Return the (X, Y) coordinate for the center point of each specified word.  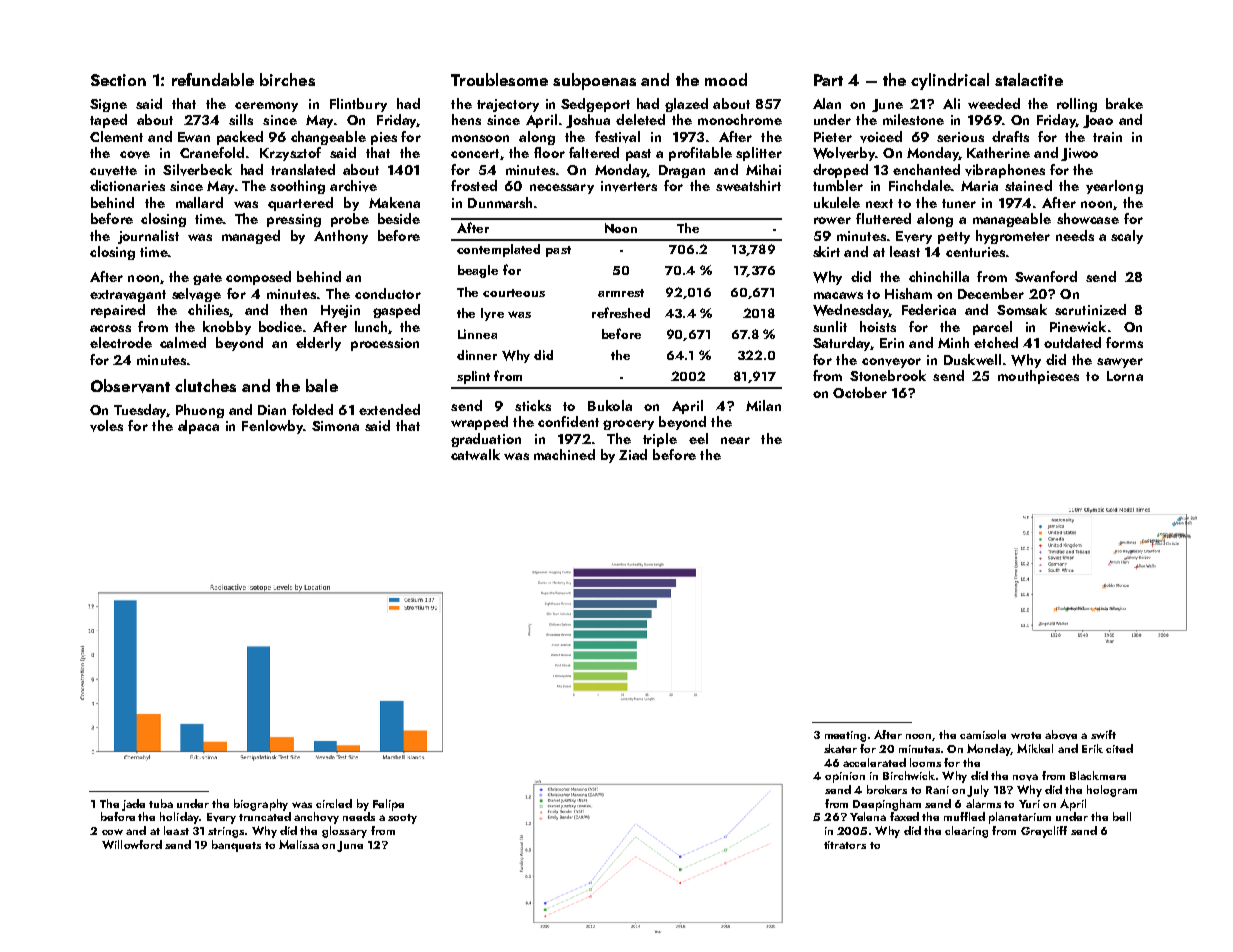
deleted (640, 119)
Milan (763, 405)
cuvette (113, 171)
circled (334, 803)
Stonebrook (888, 375)
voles (106, 426)
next (879, 203)
